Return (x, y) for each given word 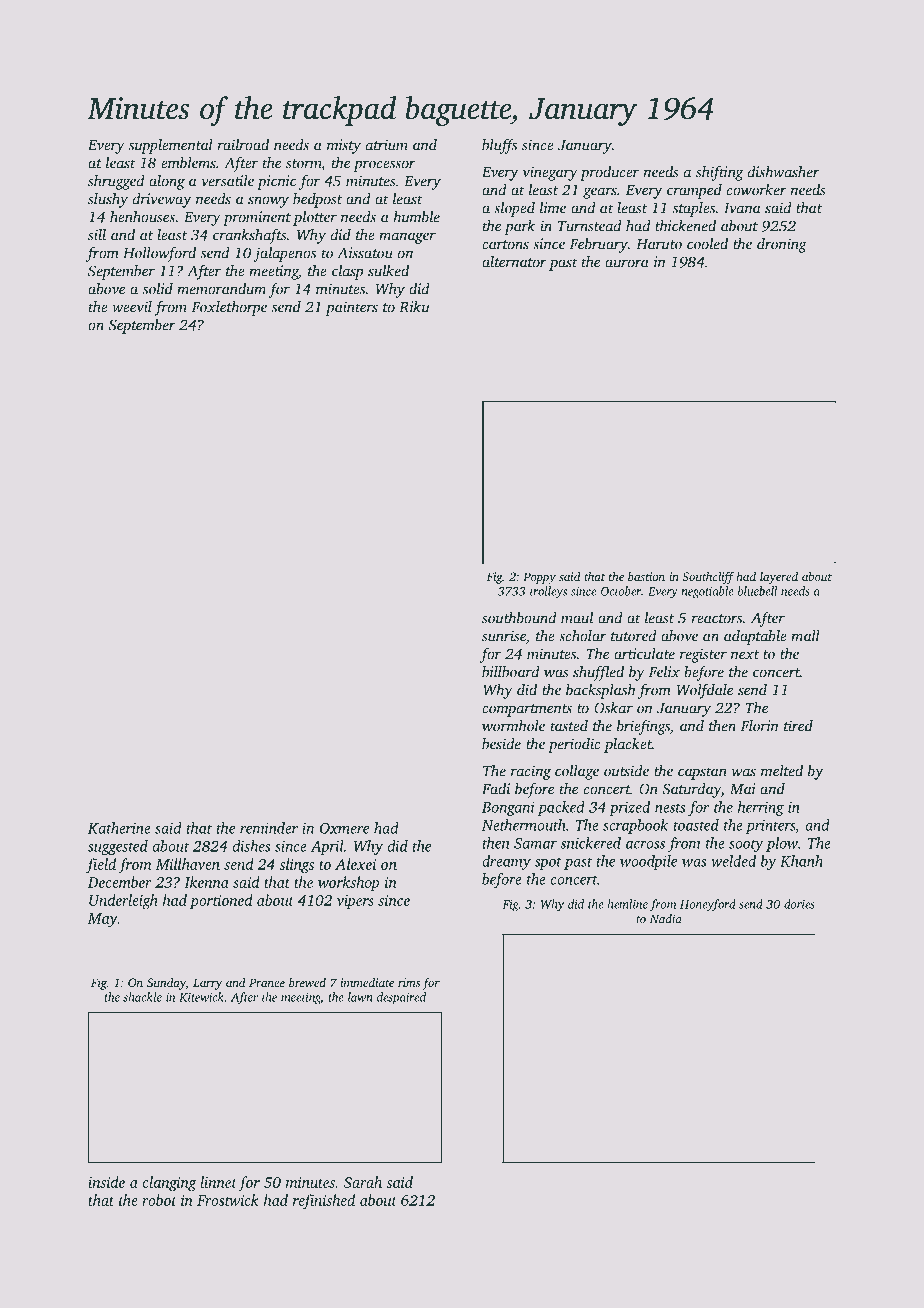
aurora (627, 263)
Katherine (119, 828)
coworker (757, 190)
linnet (218, 1182)
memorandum (221, 289)
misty (344, 146)
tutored (634, 636)
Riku (414, 307)
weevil (132, 307)
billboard (511, 672)
